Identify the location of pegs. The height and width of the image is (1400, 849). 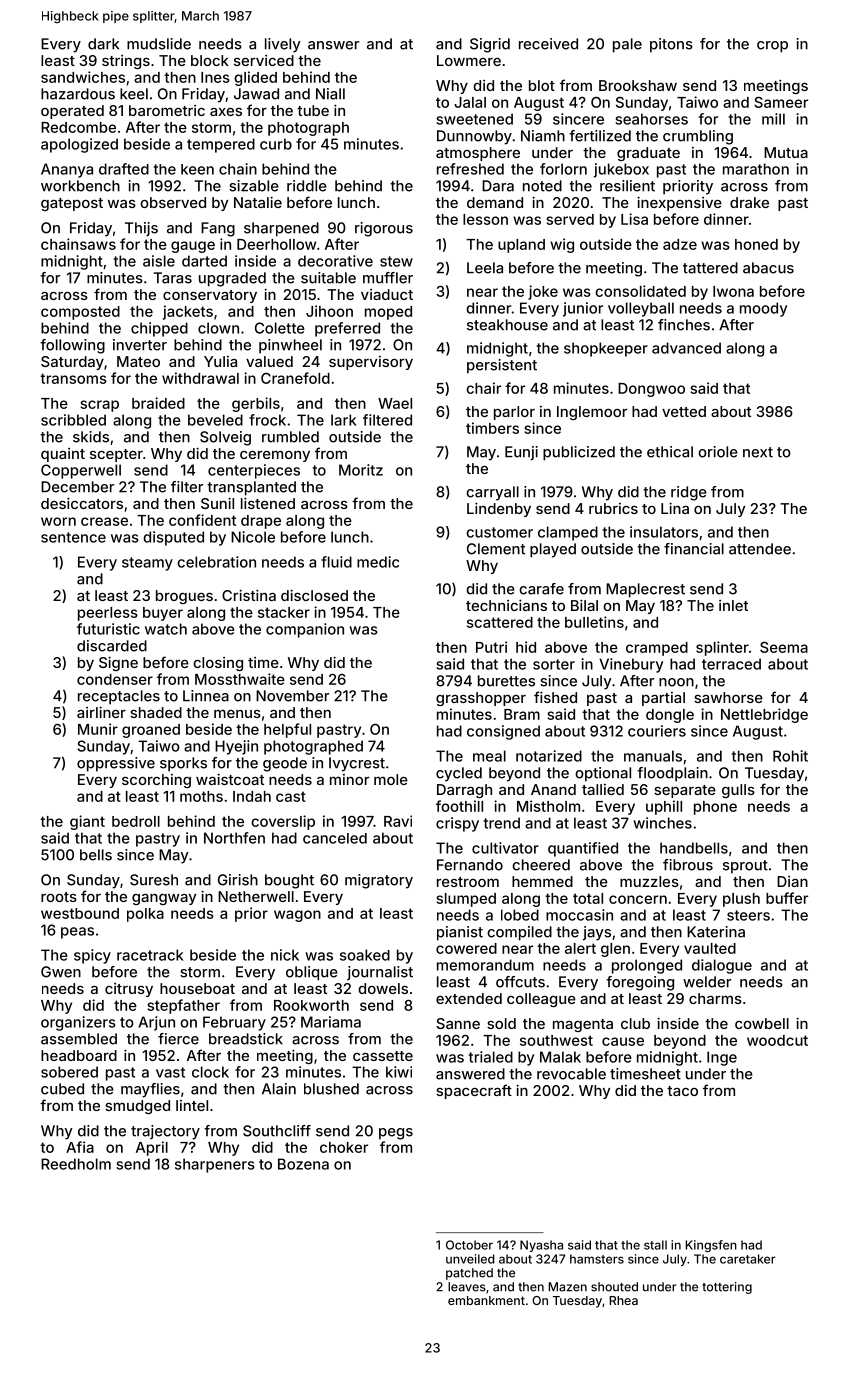
(396, 1134).
